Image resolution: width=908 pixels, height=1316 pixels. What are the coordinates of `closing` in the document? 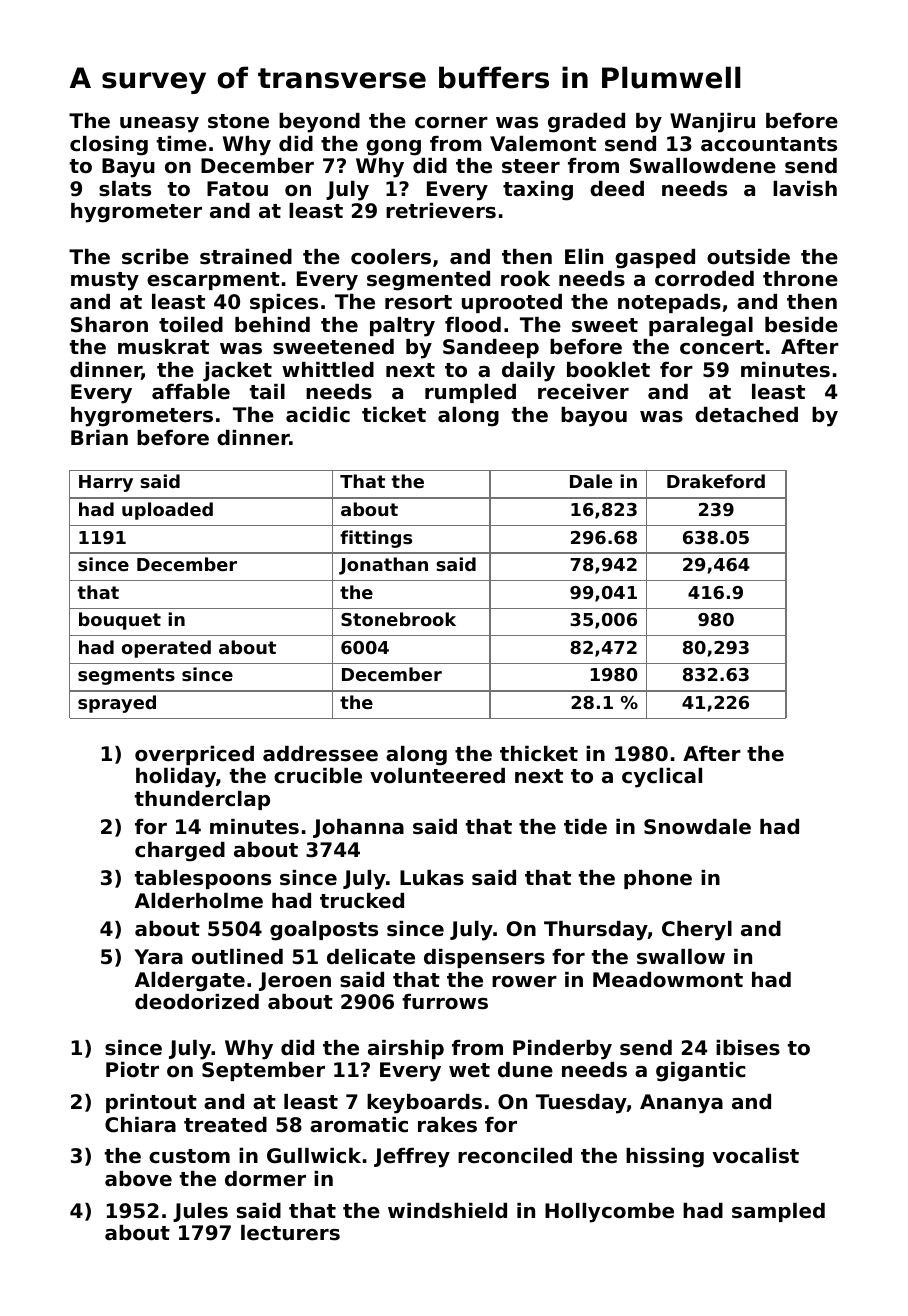 It's located at (109, 146).
